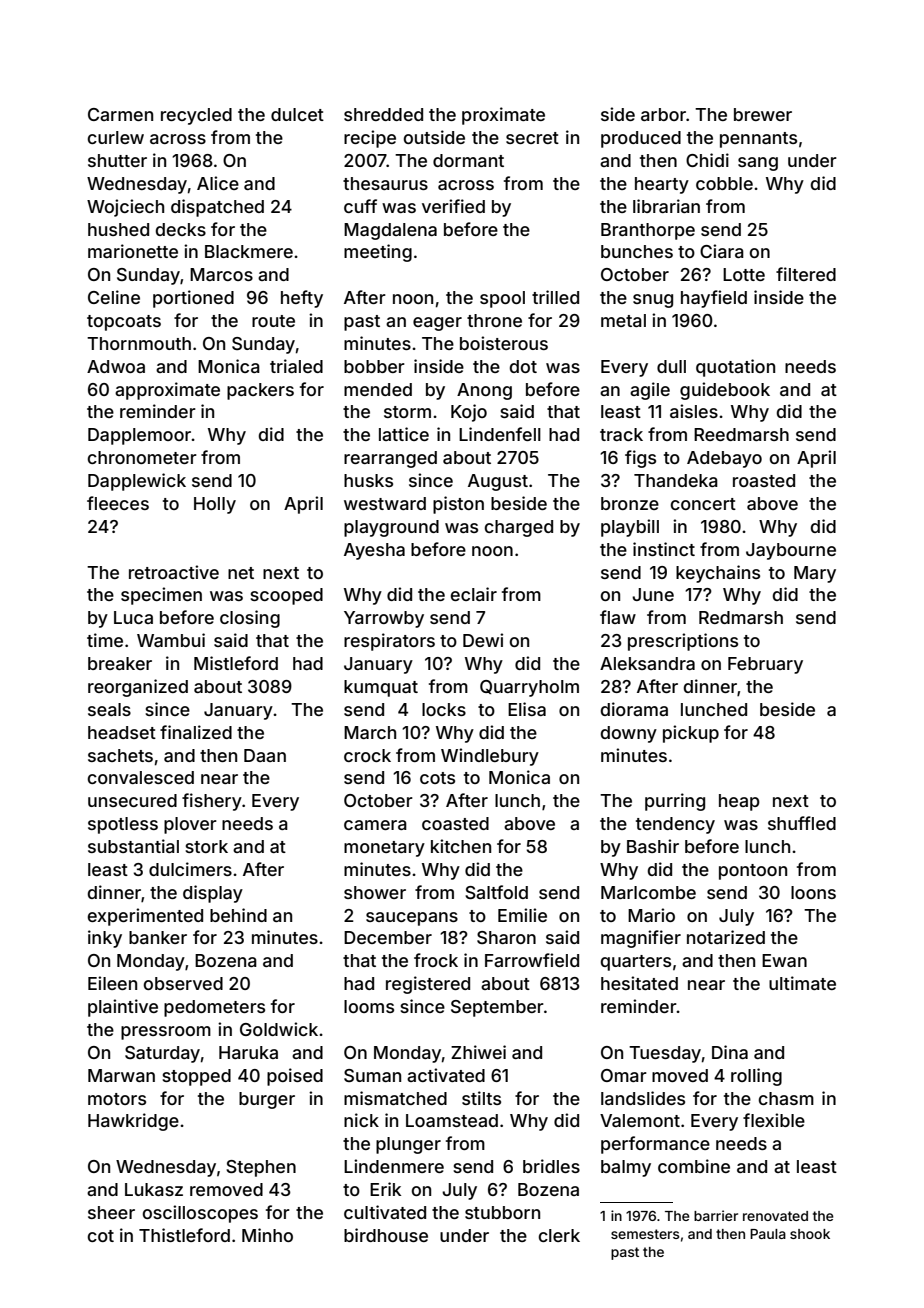 The height and width of the screenshot is (1308, 924). Describe the element at coordinates (389, 642) in the screenshot. I see `respirators` at that location.
